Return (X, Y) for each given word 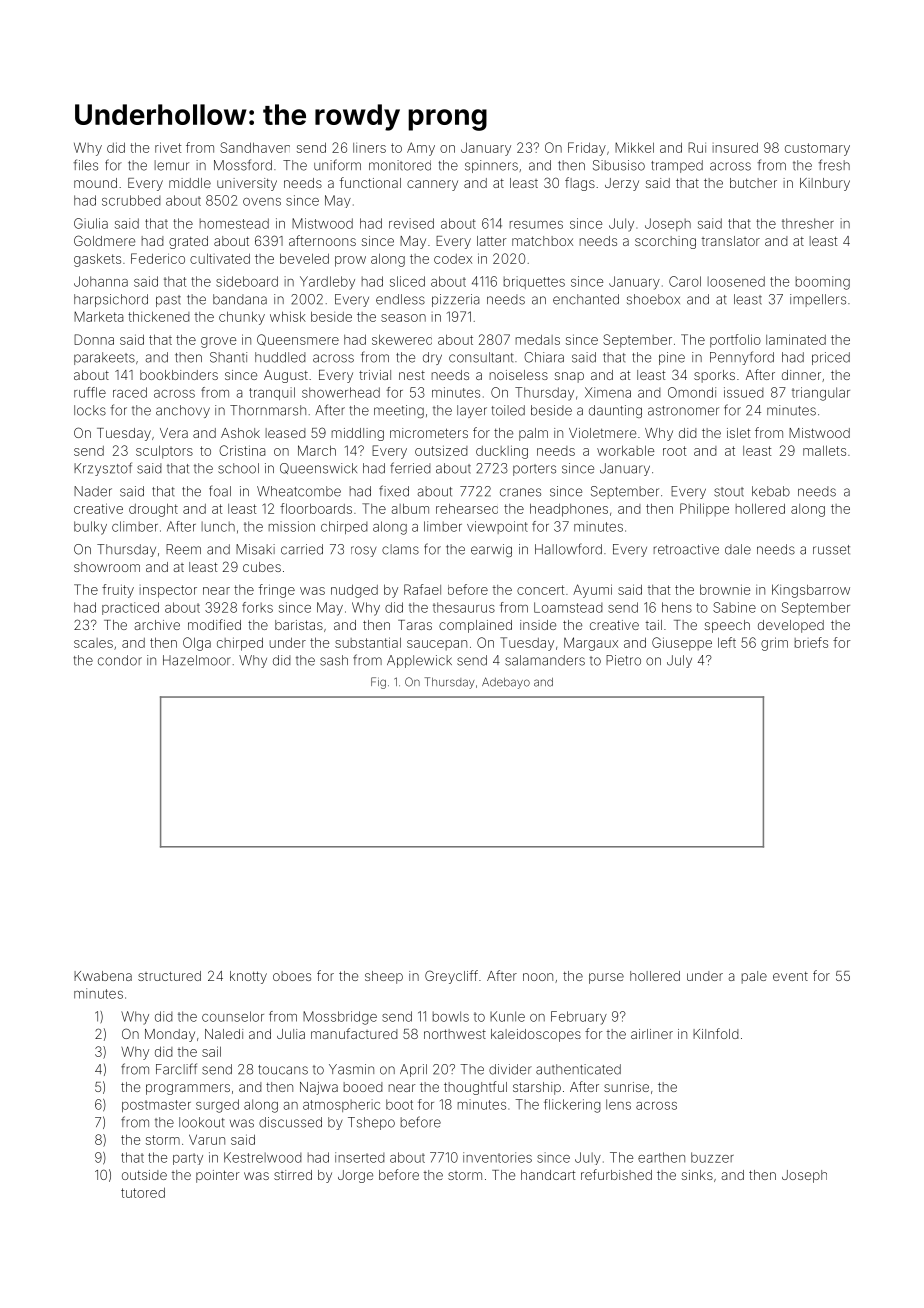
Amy (421, 149)
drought (153, 510)
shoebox (653, 299)
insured (735, 147)
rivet (168, 147)
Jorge (355, 1176)
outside (144, 1175)
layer (472, 411)
